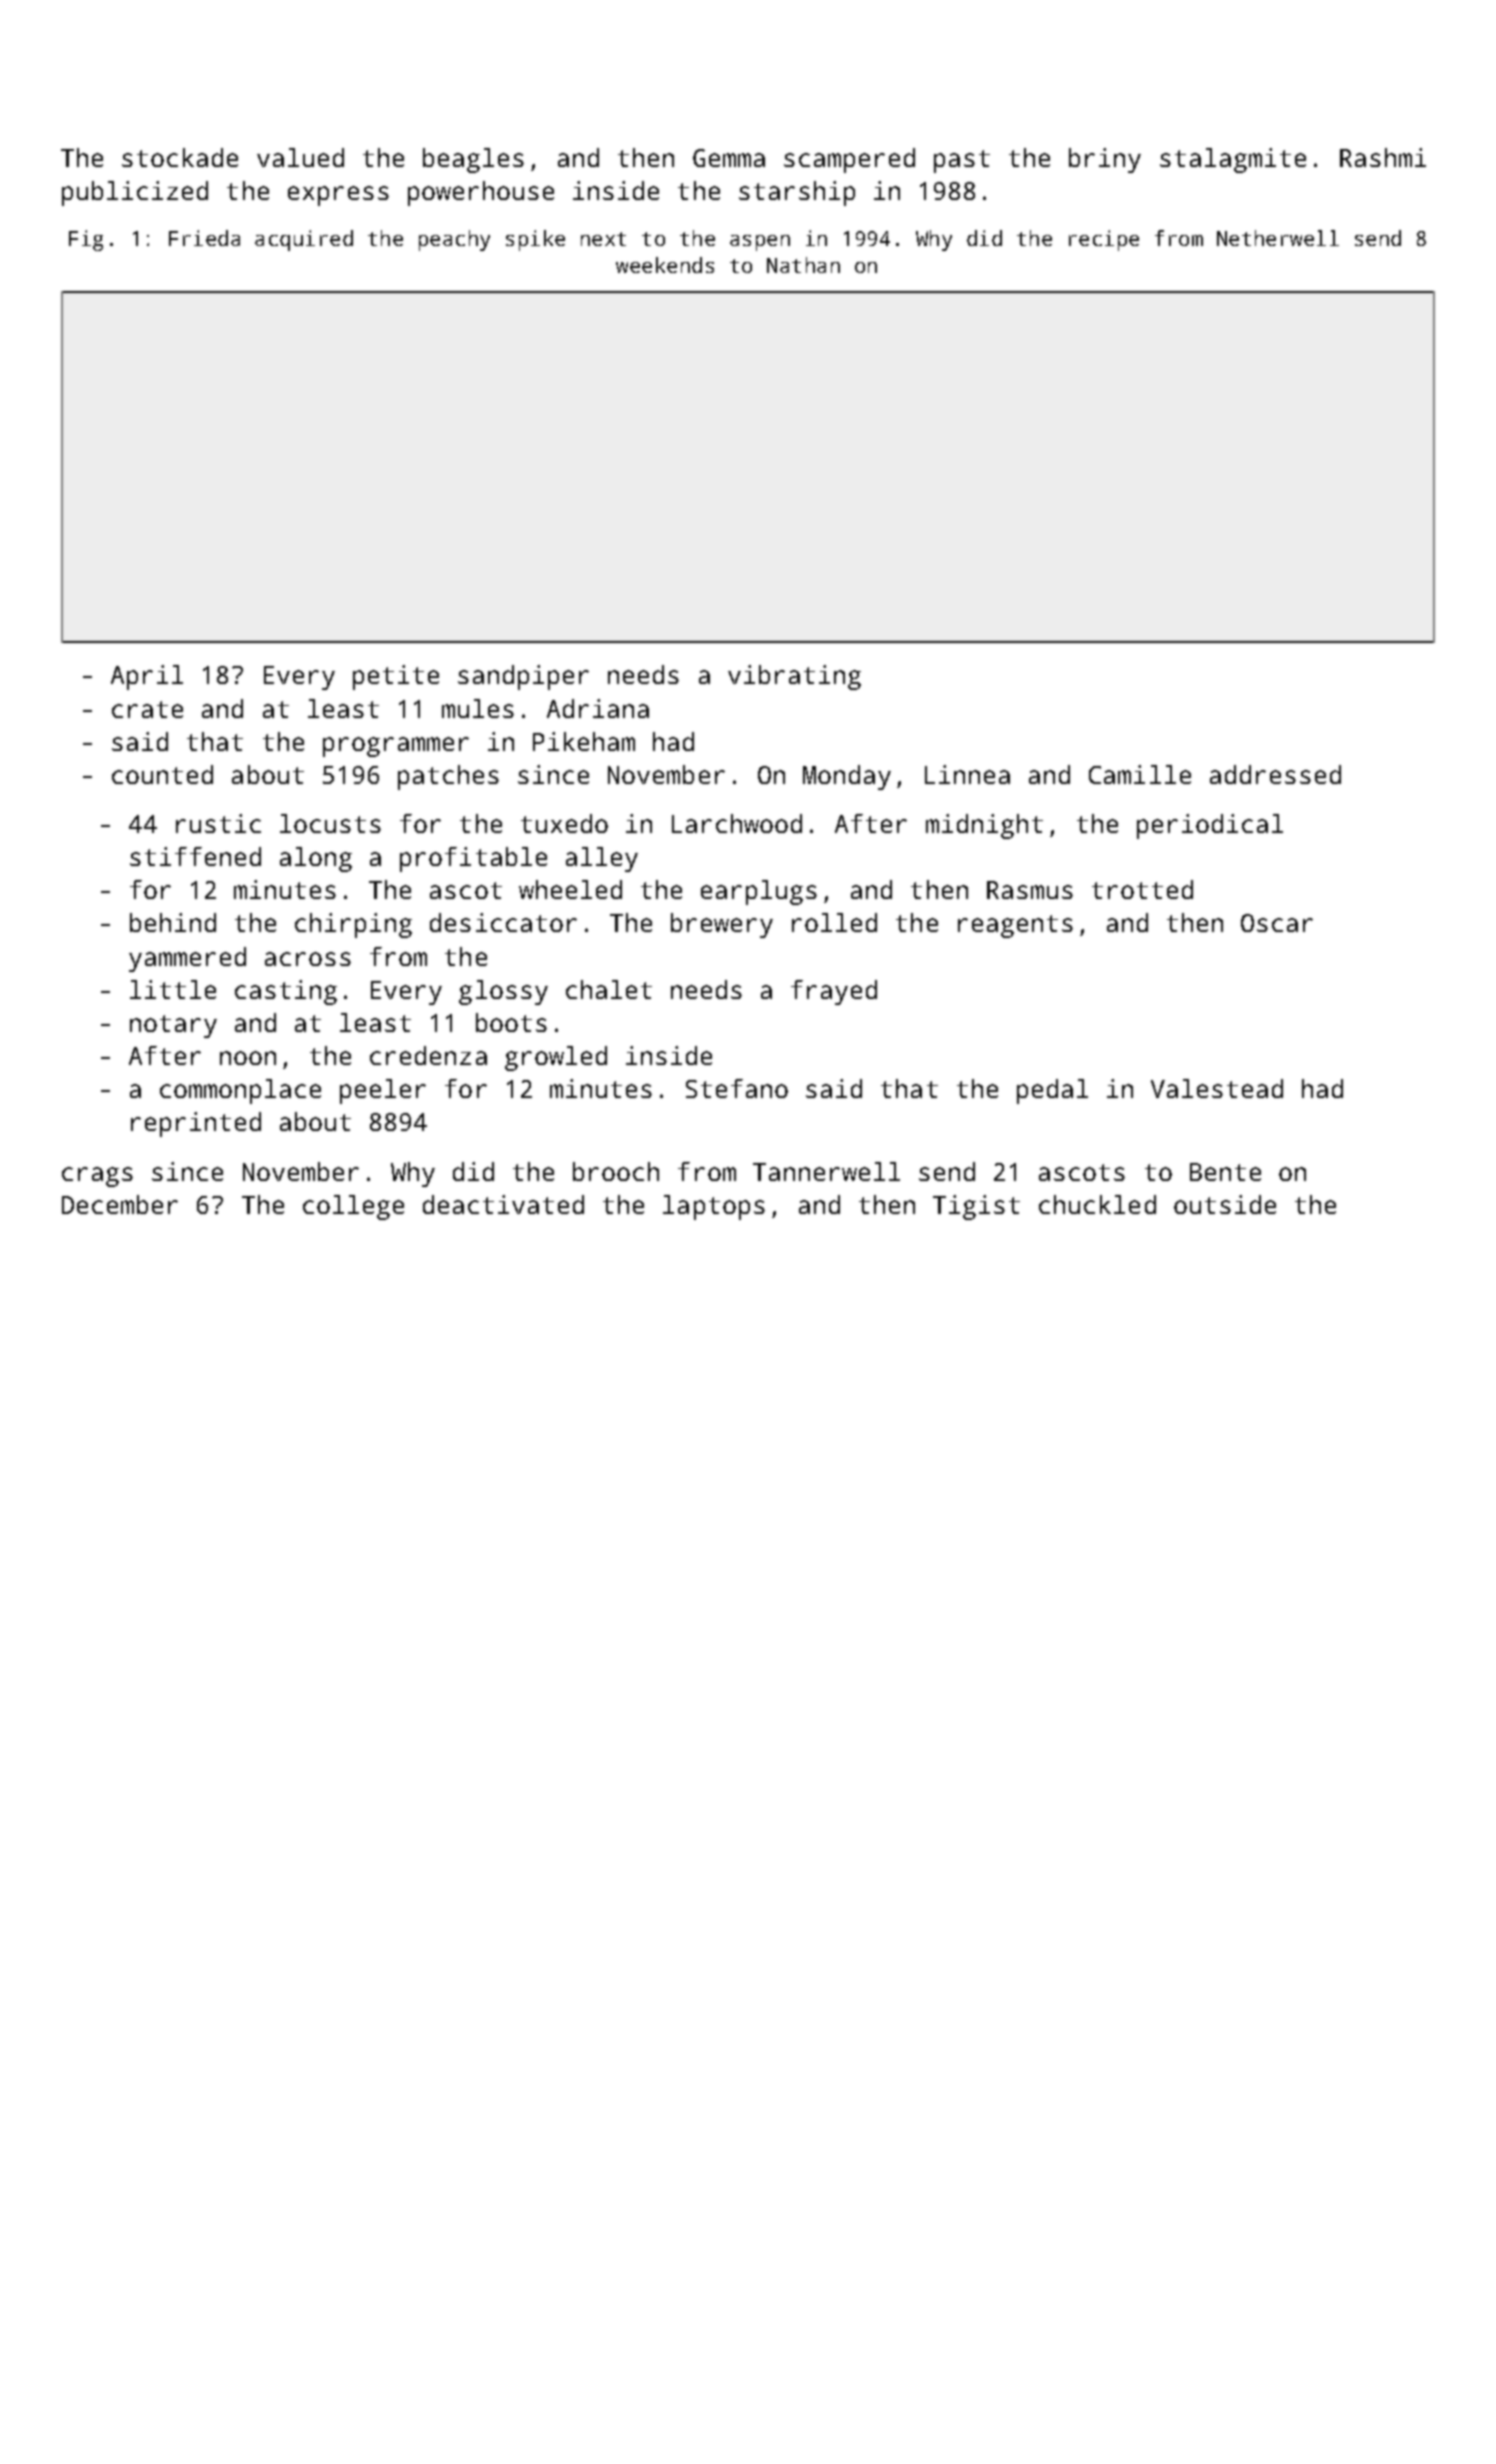 The image size is (1496, 2464). What do you see at coordinates (204, 238) in the image?
I see `Frieda` at bounding box center [204, 238].
